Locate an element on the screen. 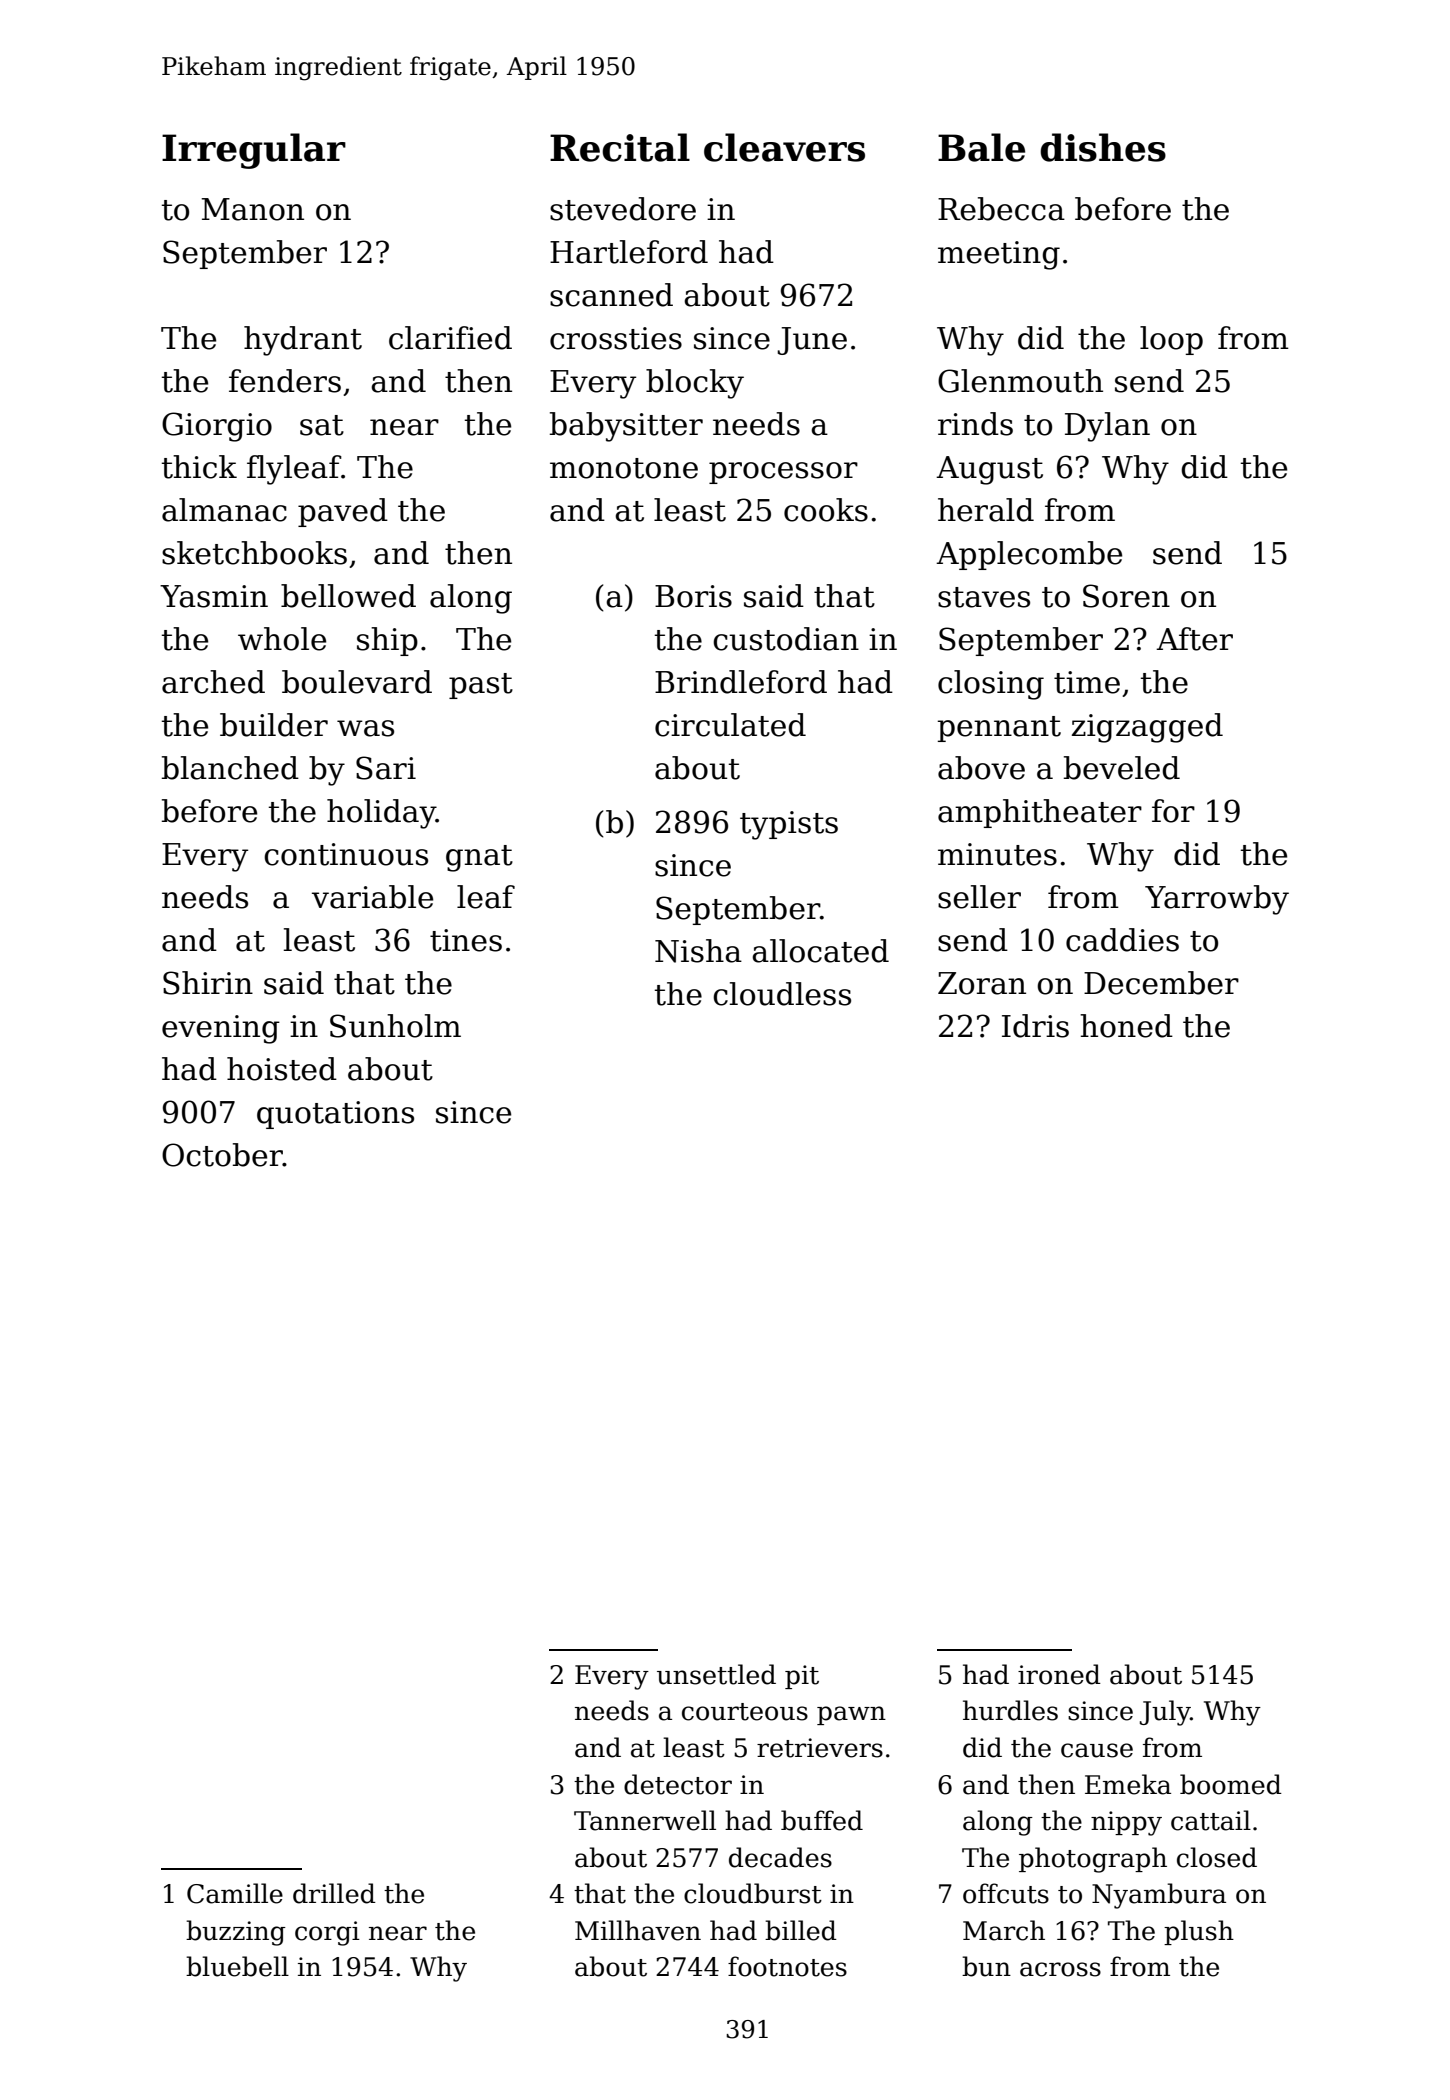 The image size is (1450, 2100). staves is located at coordinates (984, 597).
